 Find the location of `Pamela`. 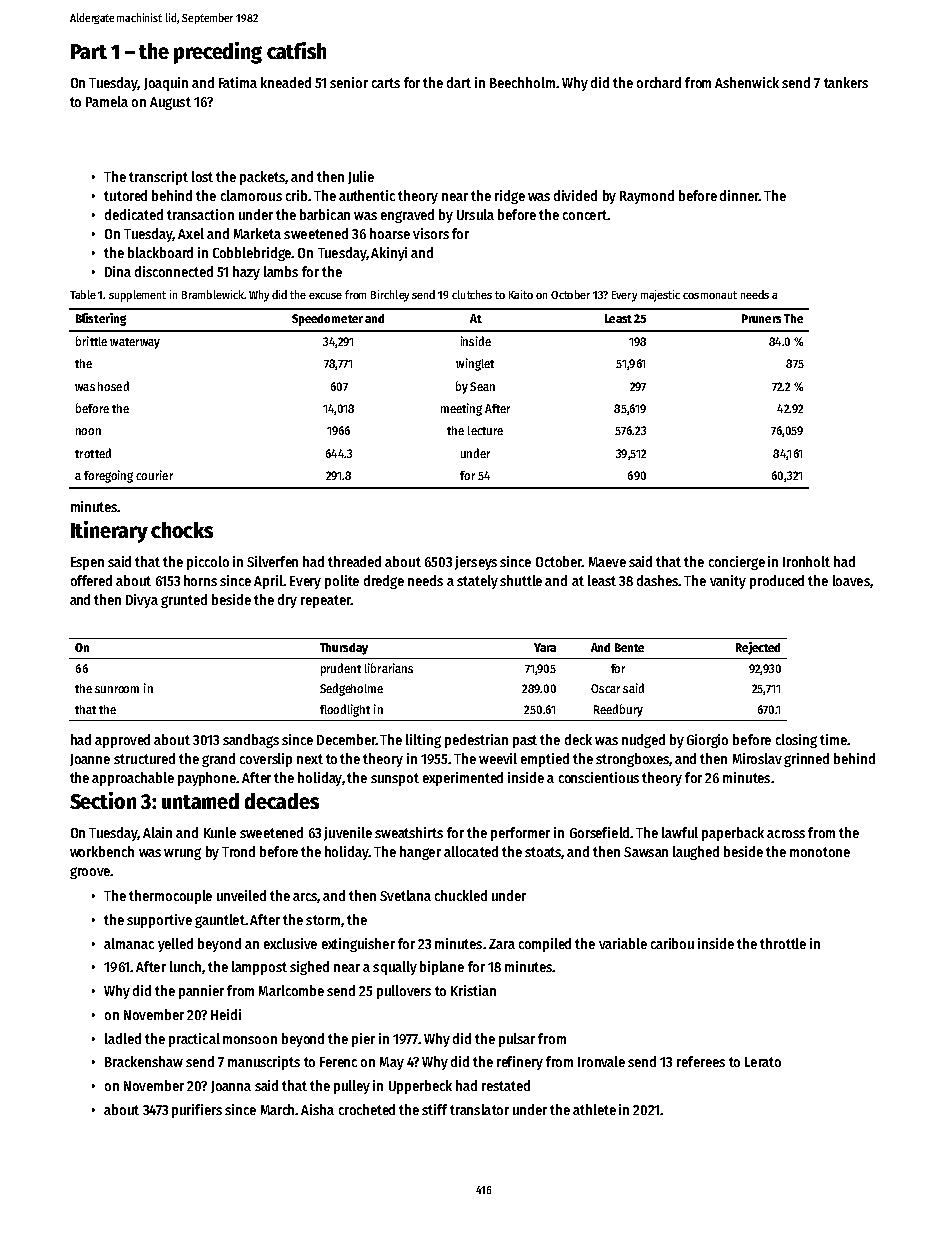

Pamela is located at coordinates (107, 101).
